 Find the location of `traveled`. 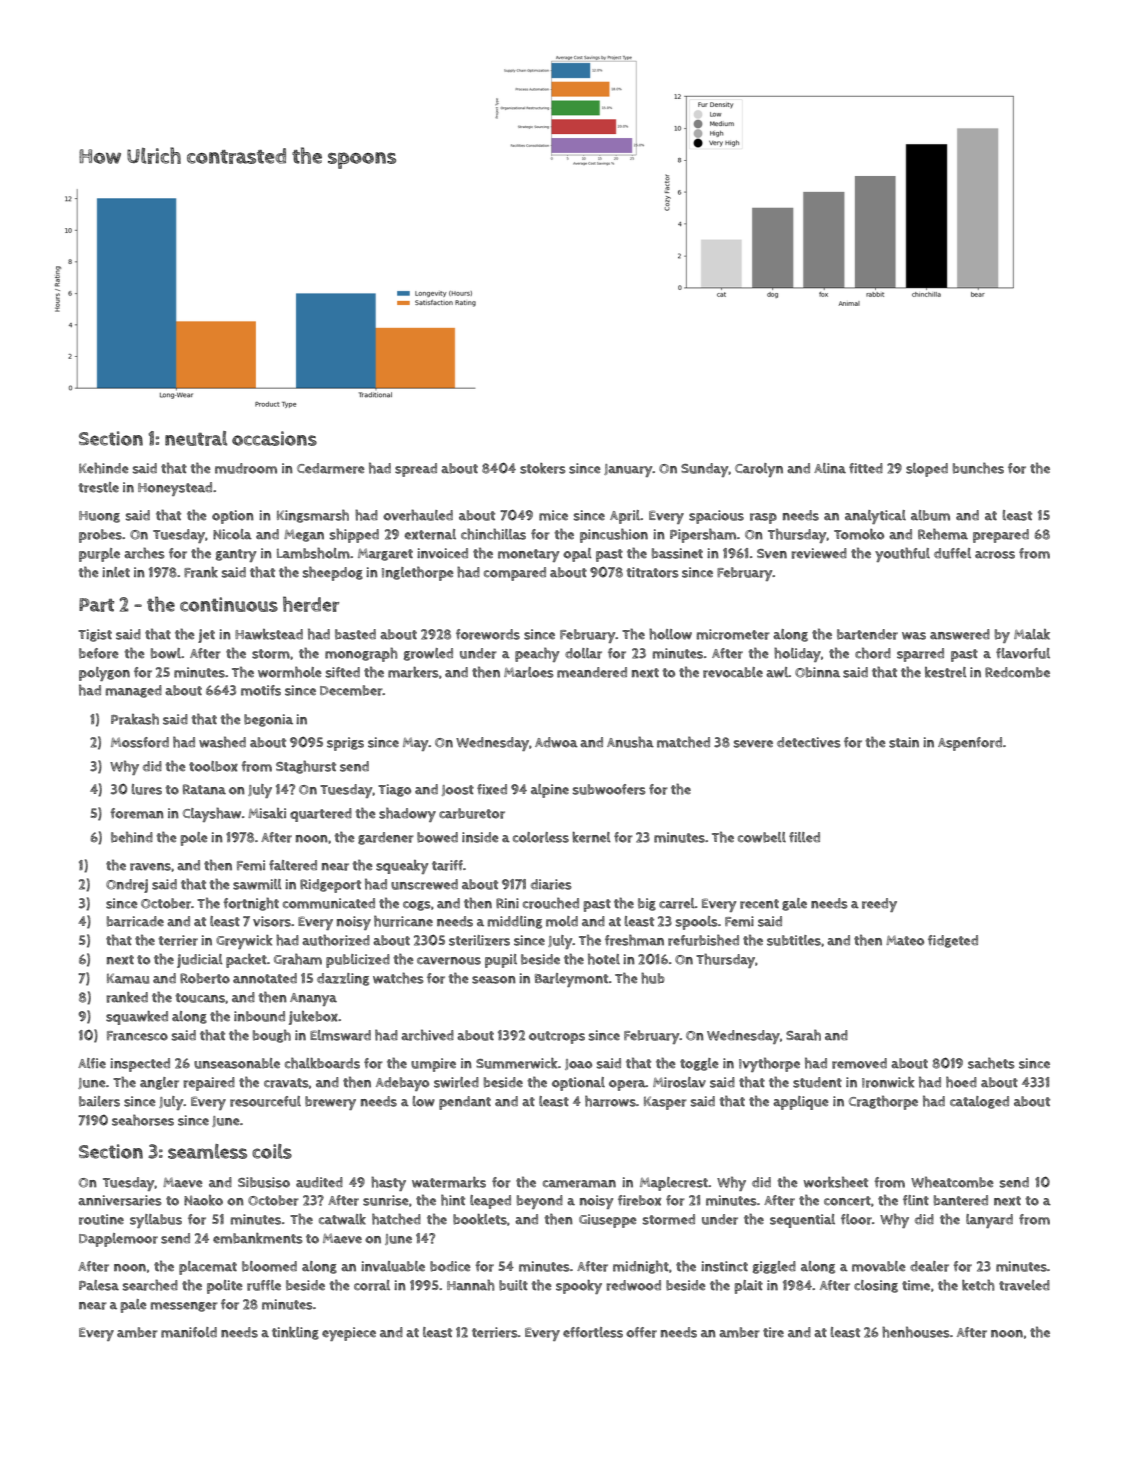

traveled is located at coordinates (1024, 1285).
